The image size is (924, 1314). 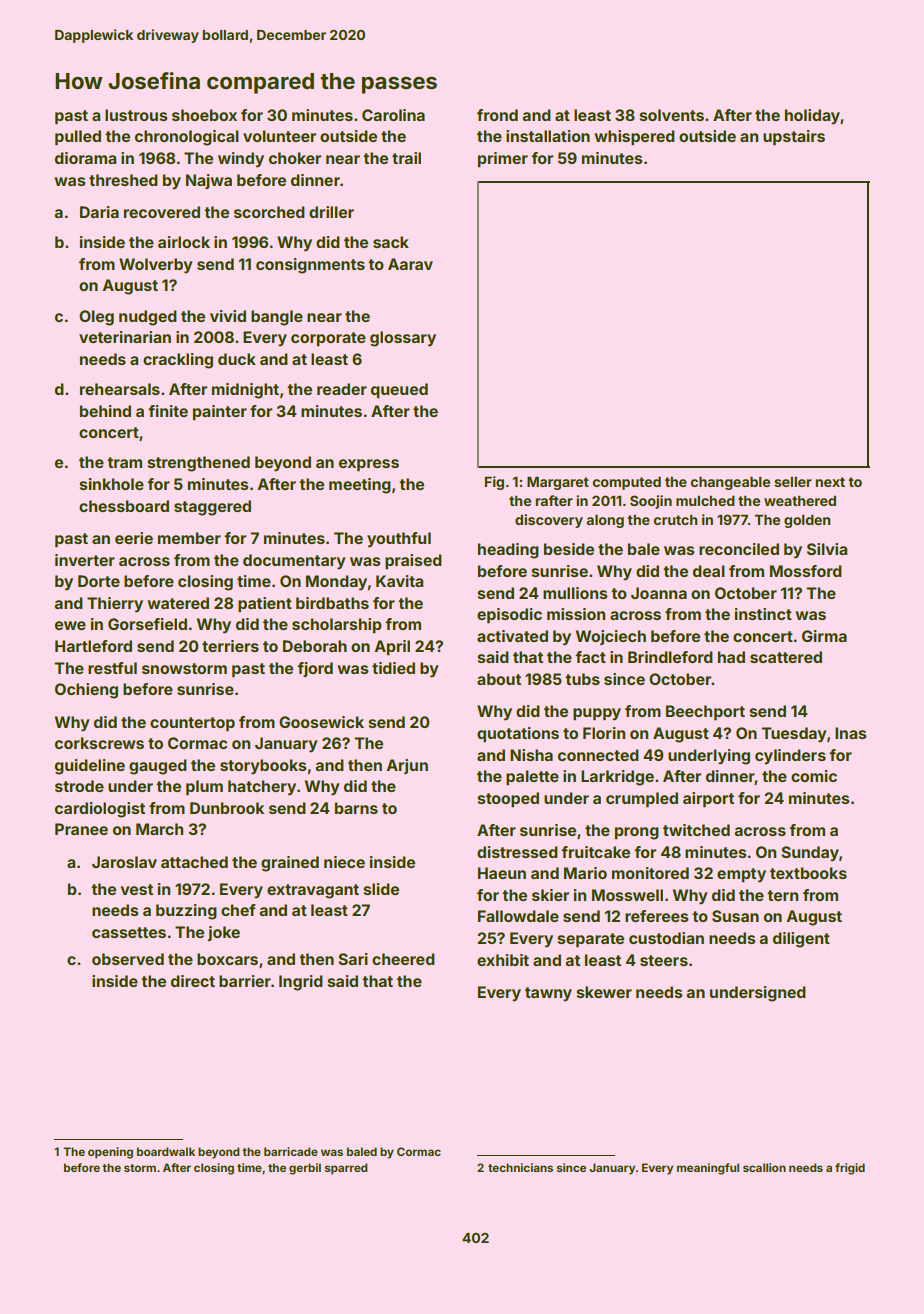 I want to click on plum, so click(x=204, y=788).
